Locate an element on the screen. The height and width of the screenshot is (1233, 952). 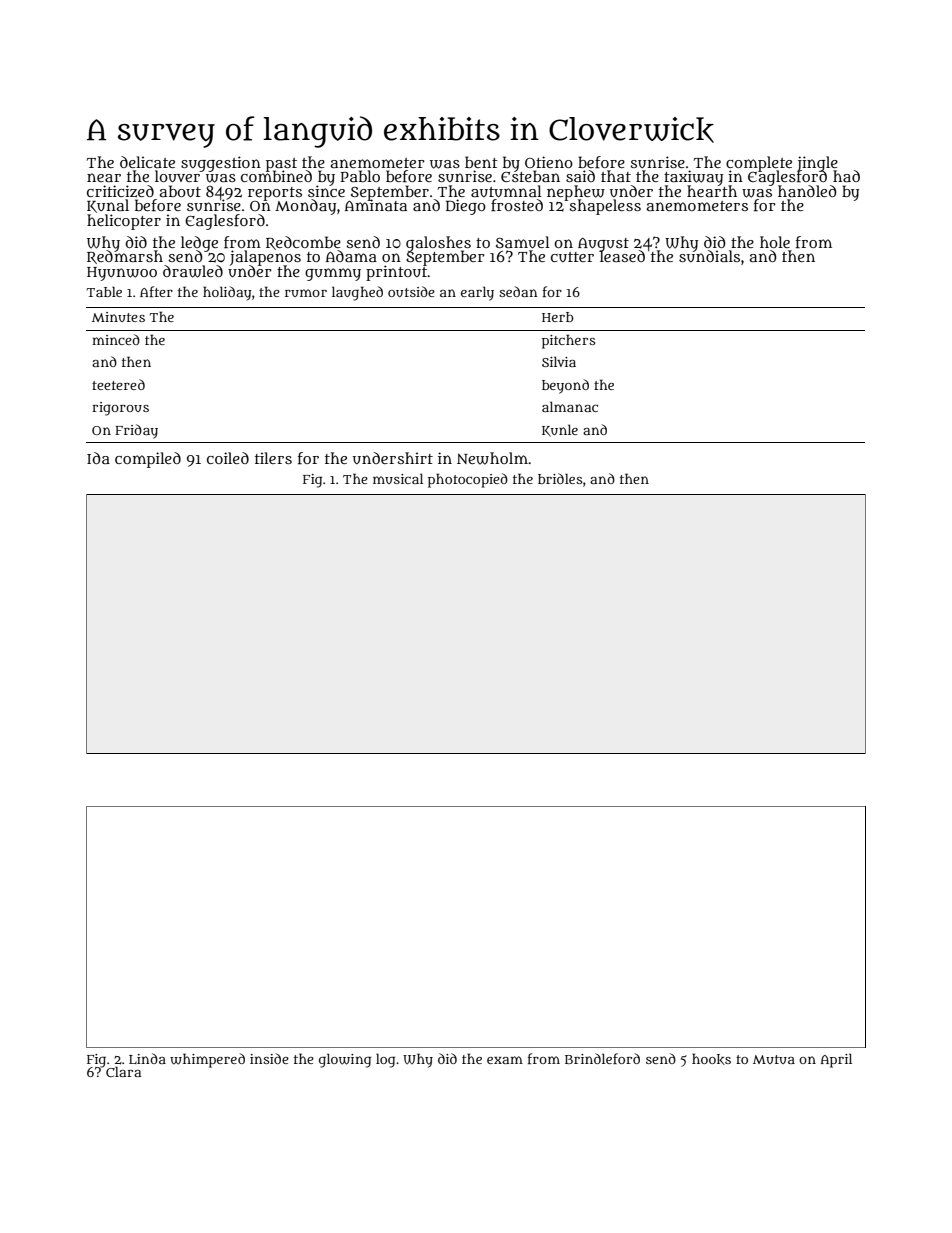
bent is located at coordinates (481, 162).
